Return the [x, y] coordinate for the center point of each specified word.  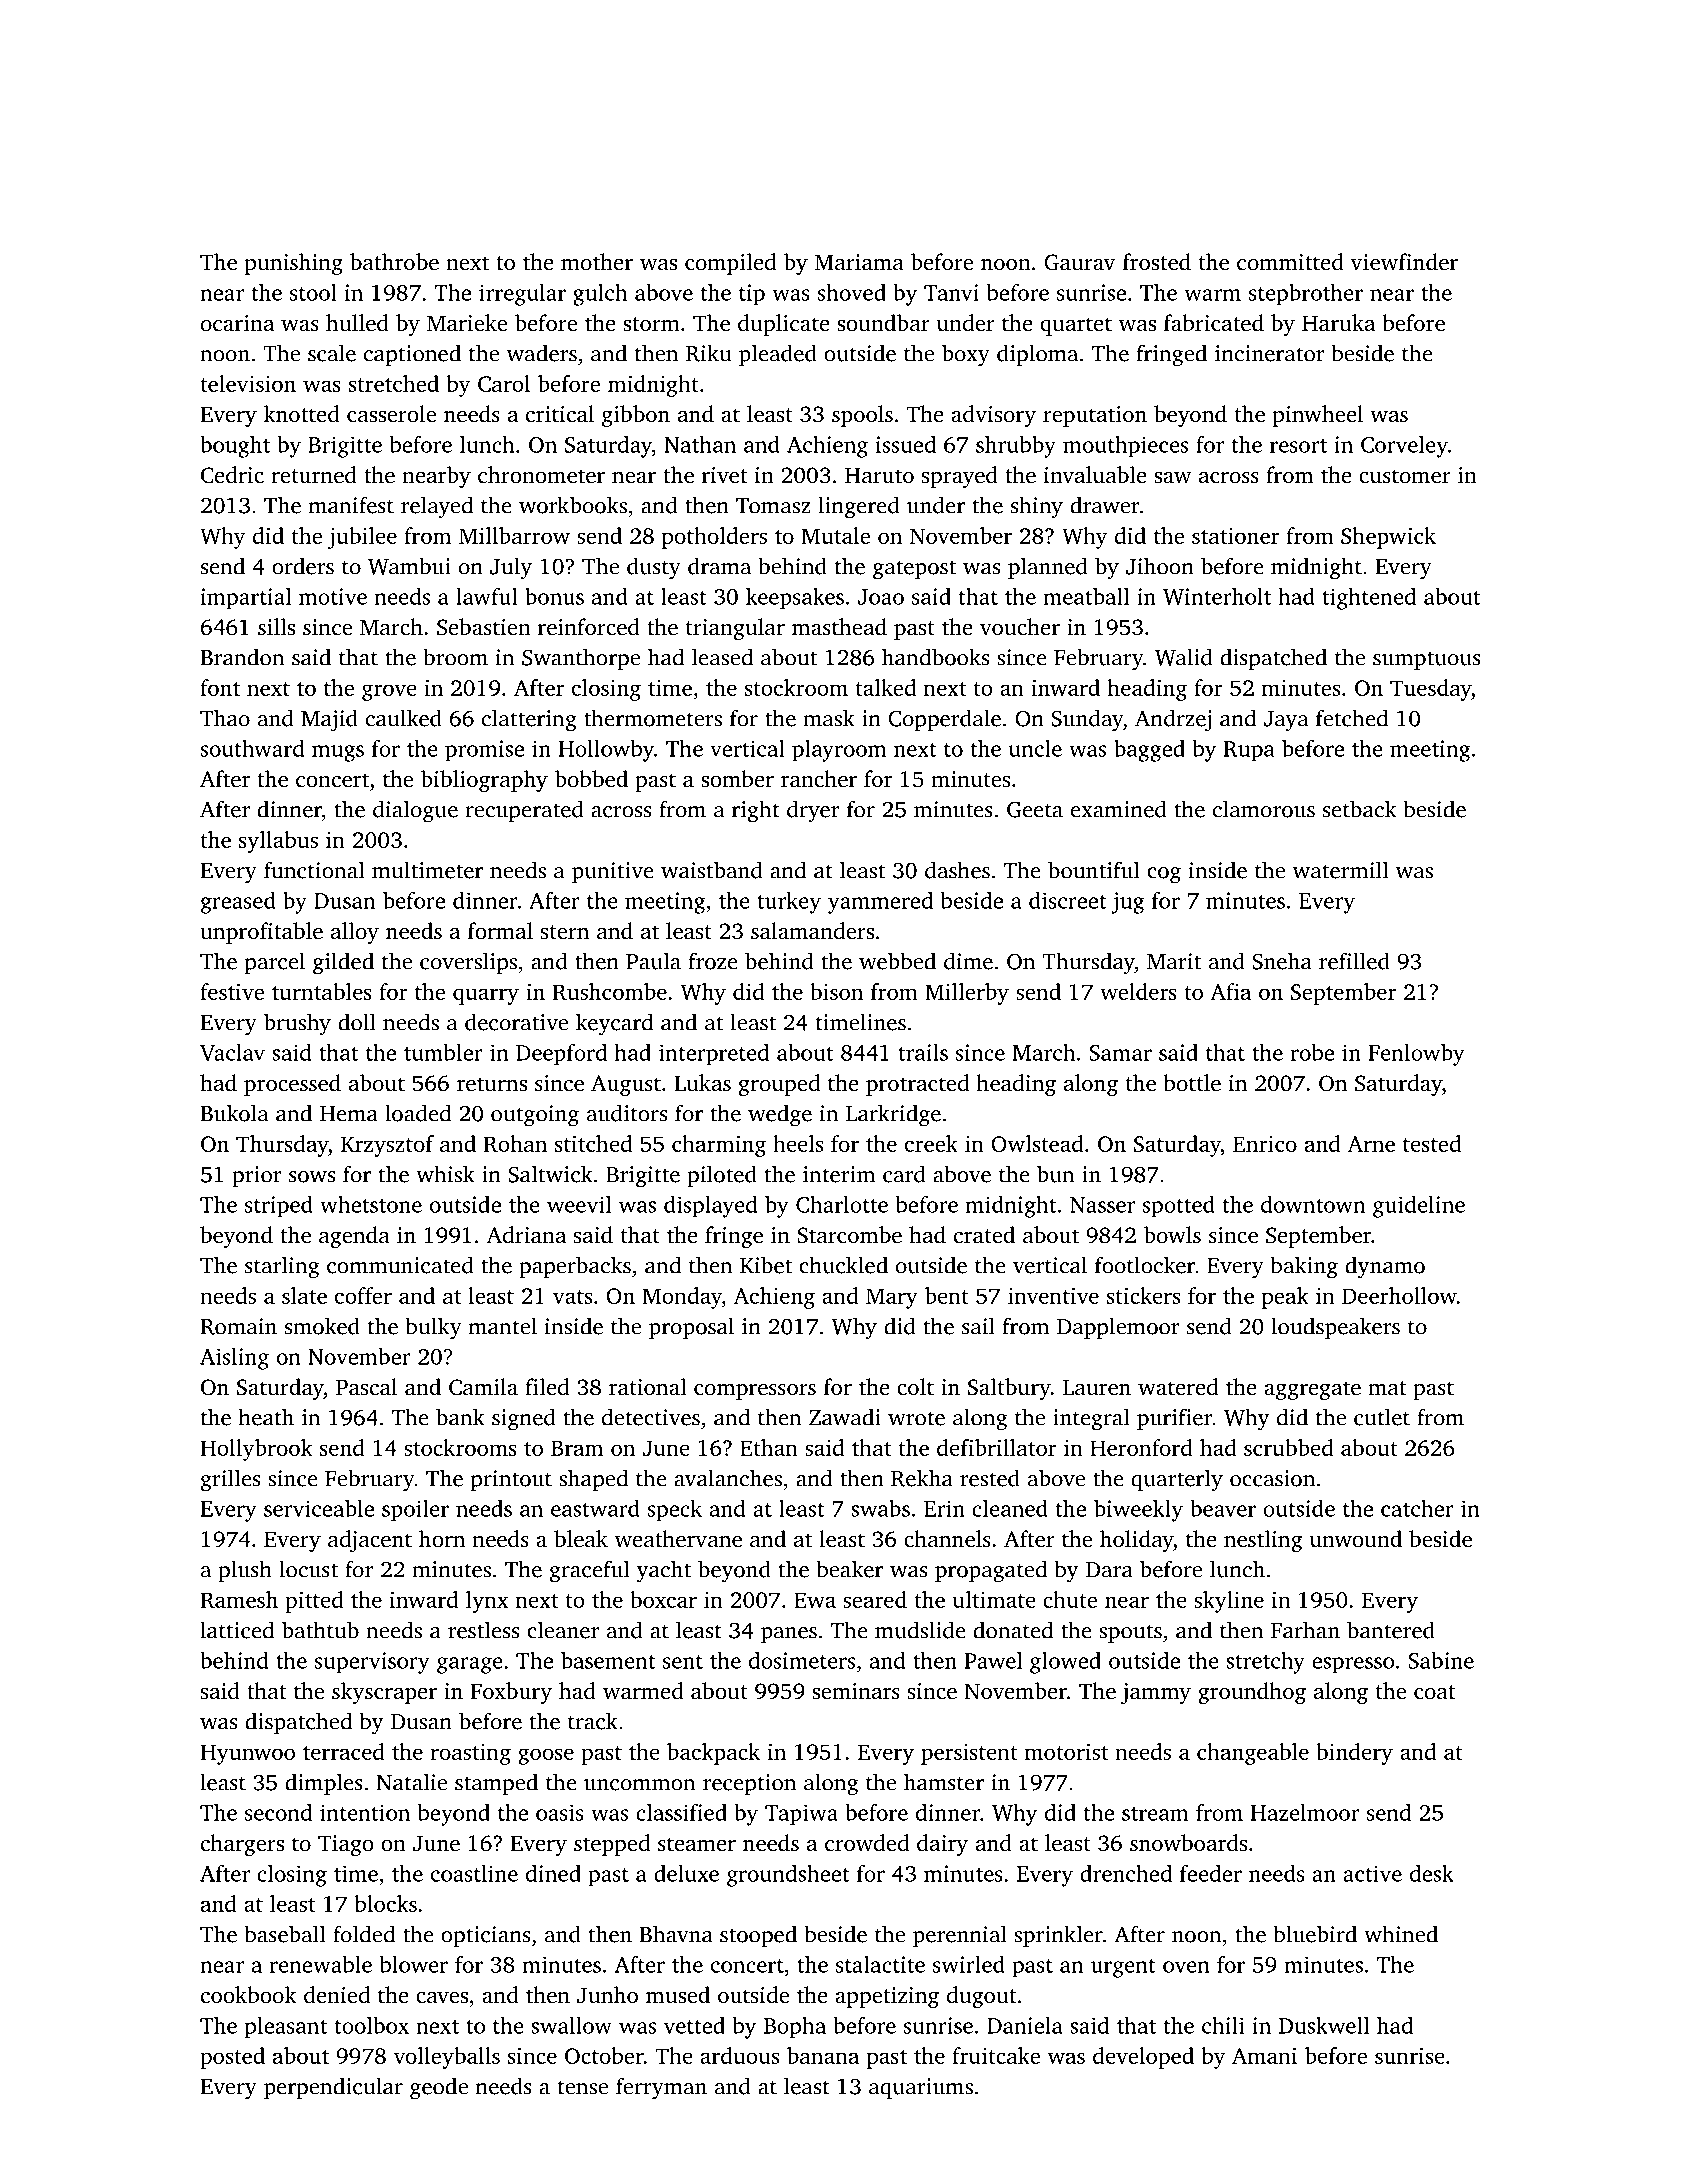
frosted [1157, 262]
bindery [1354, 1754]
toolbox [371, 2025]
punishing [293, 264]
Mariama [859, 262]
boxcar [663, 1599]
